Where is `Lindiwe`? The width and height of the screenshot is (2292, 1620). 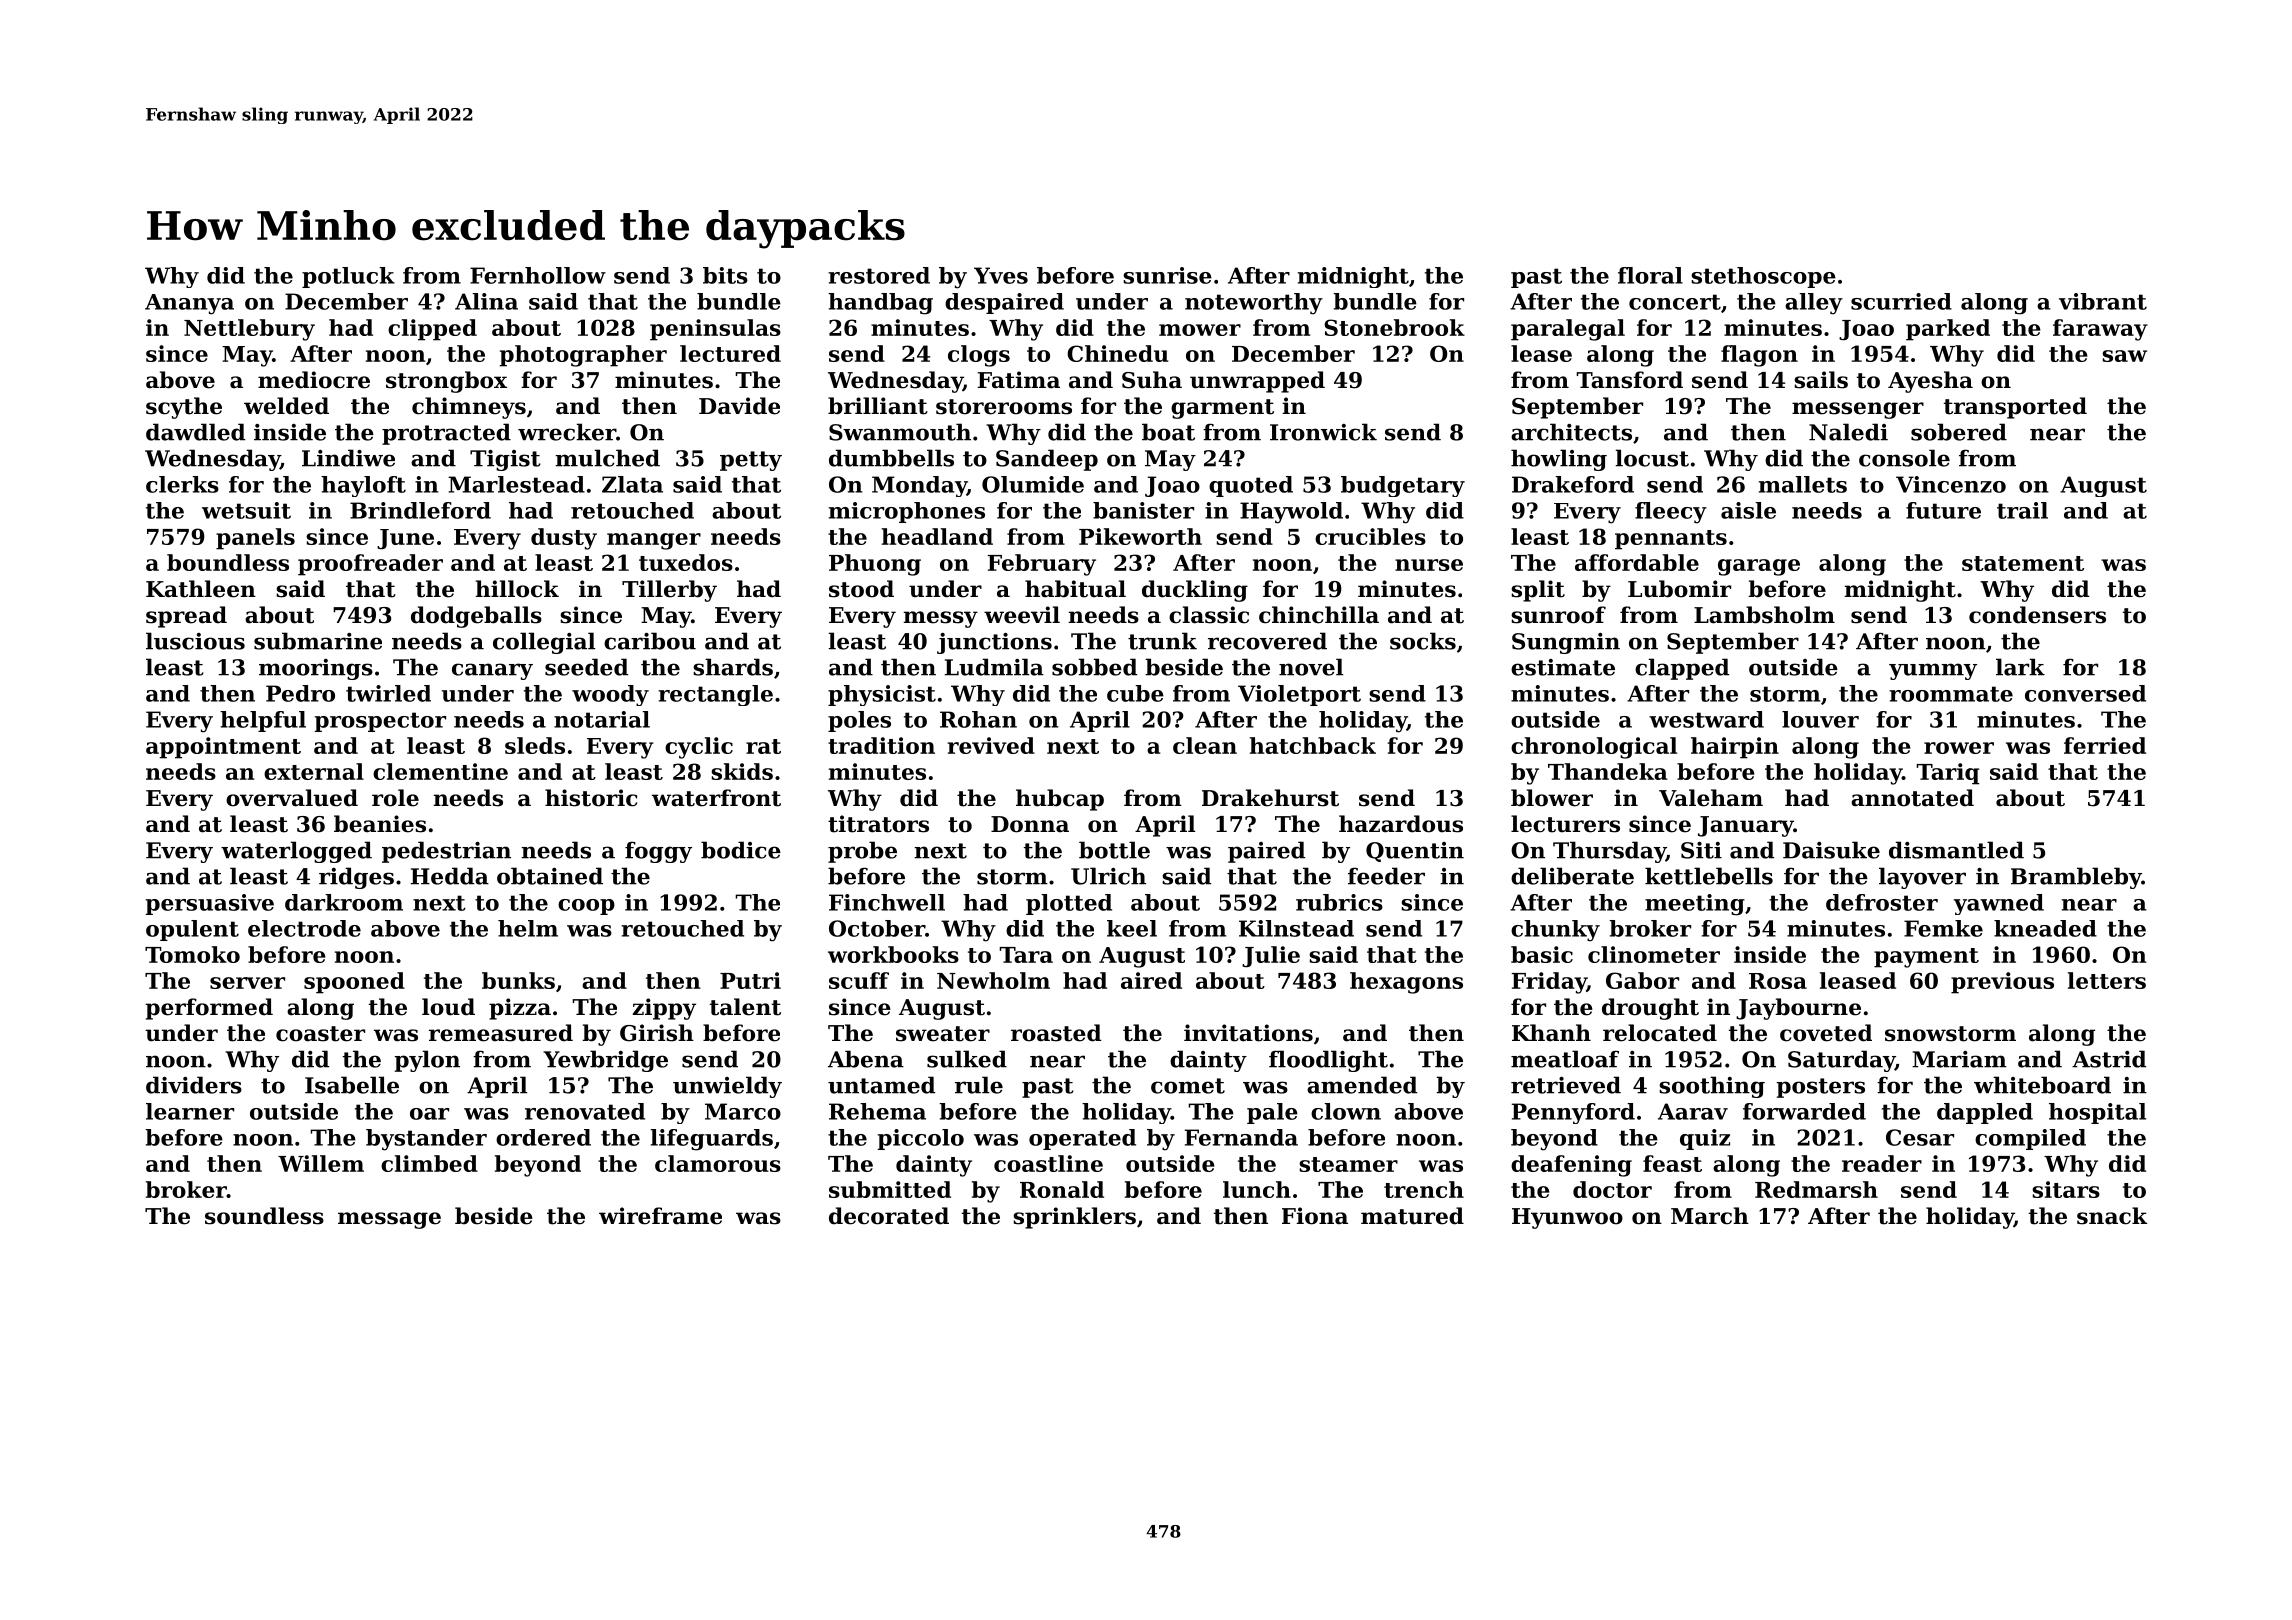 Lindiwe is located at coordinates (348, 458).
